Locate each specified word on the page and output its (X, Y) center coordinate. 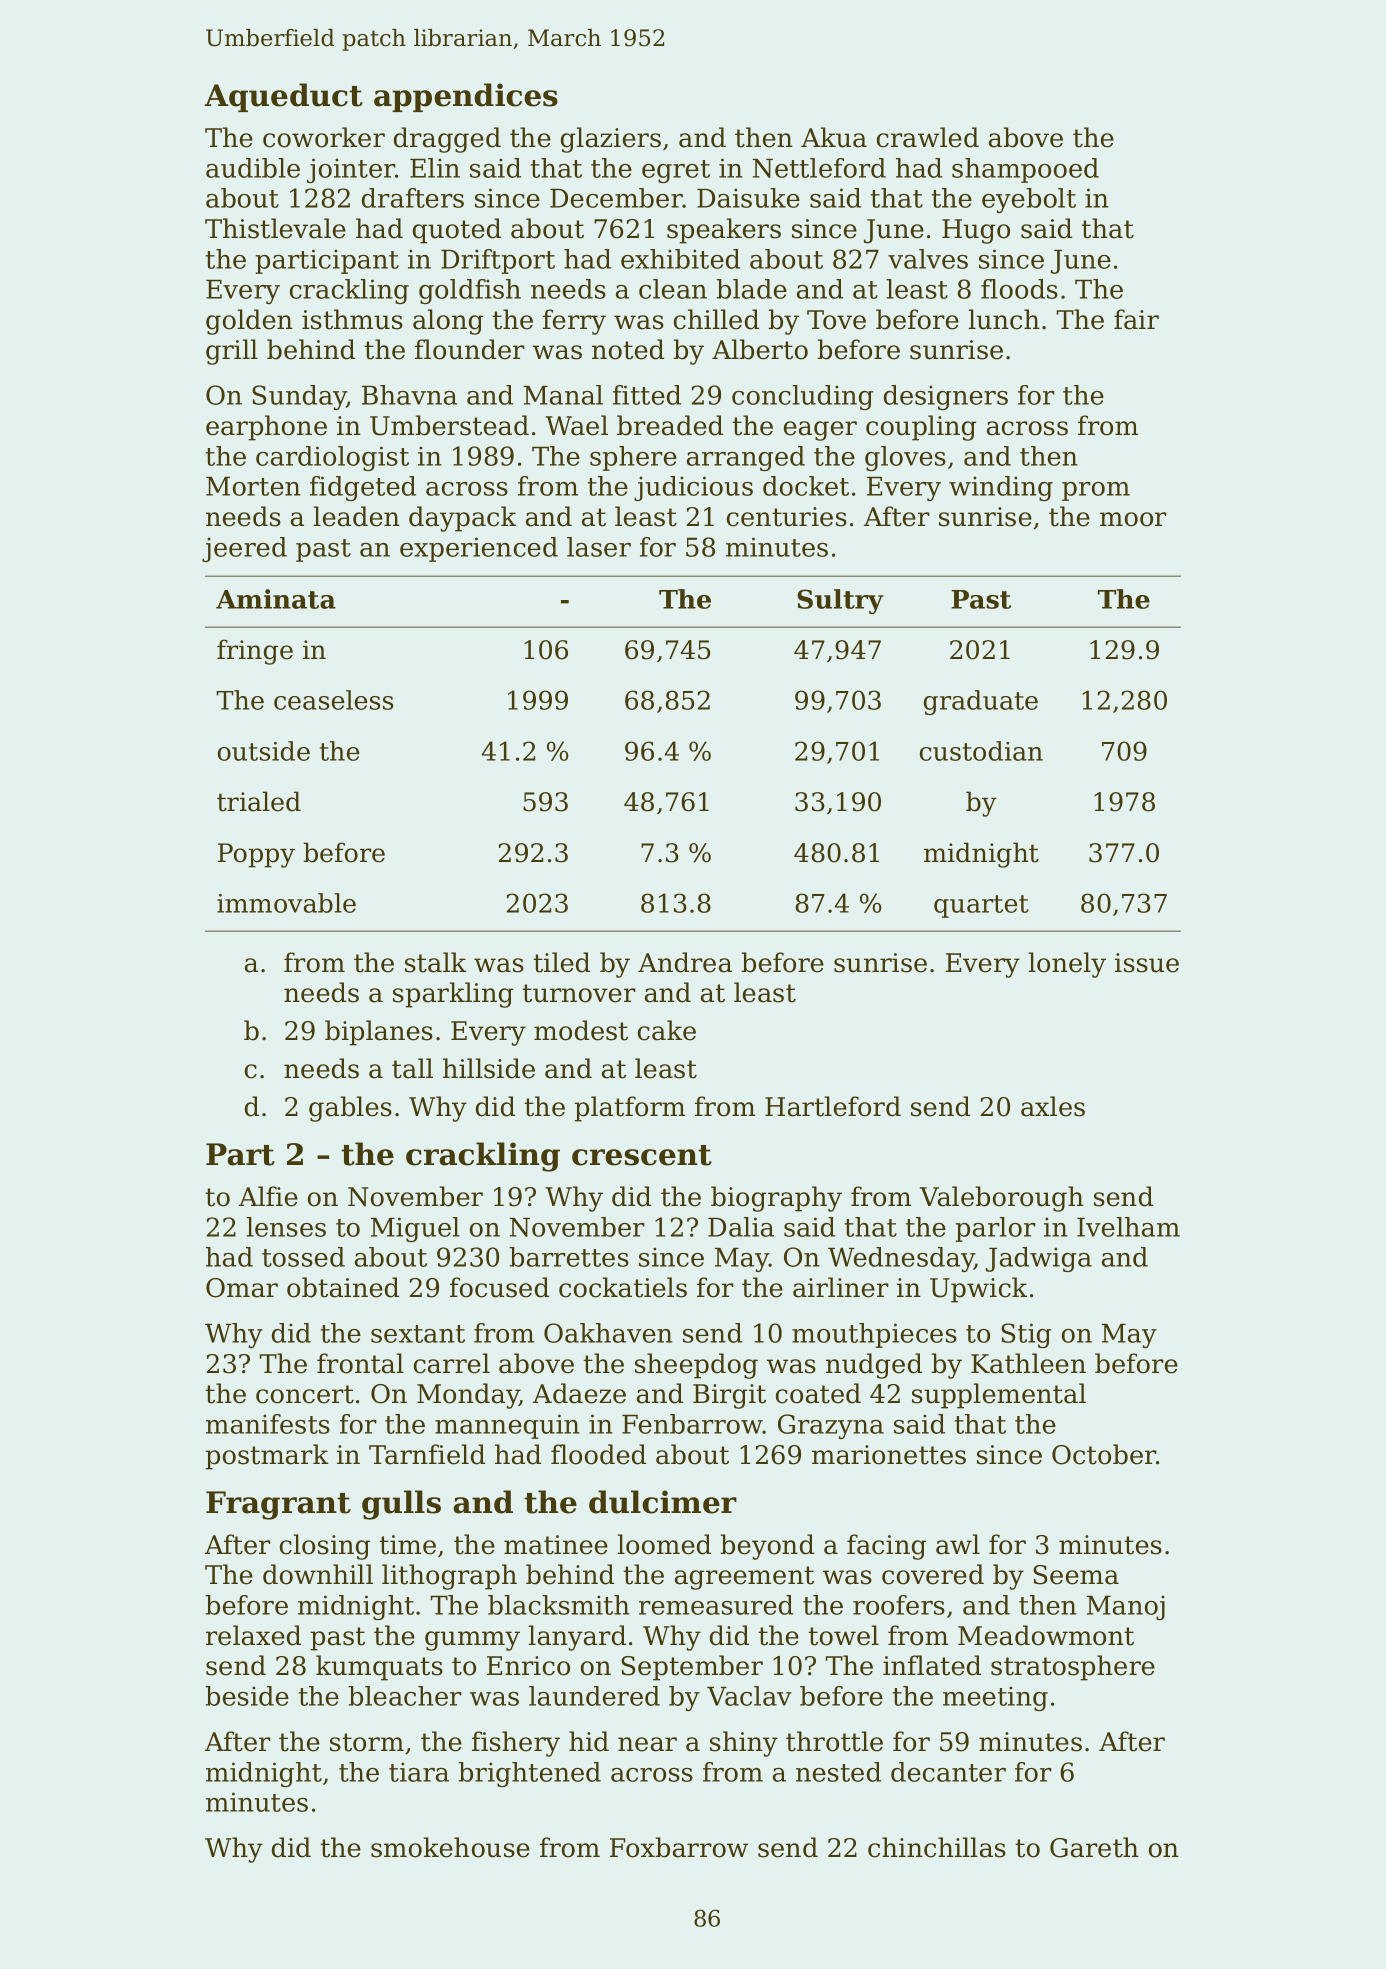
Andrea (685, 962)
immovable (286, 903)
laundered (594, 1696)
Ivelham (1128, 1227)
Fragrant (278, 1505)
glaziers (611, 140)
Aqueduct (284, 97)
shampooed (1025, 170)
